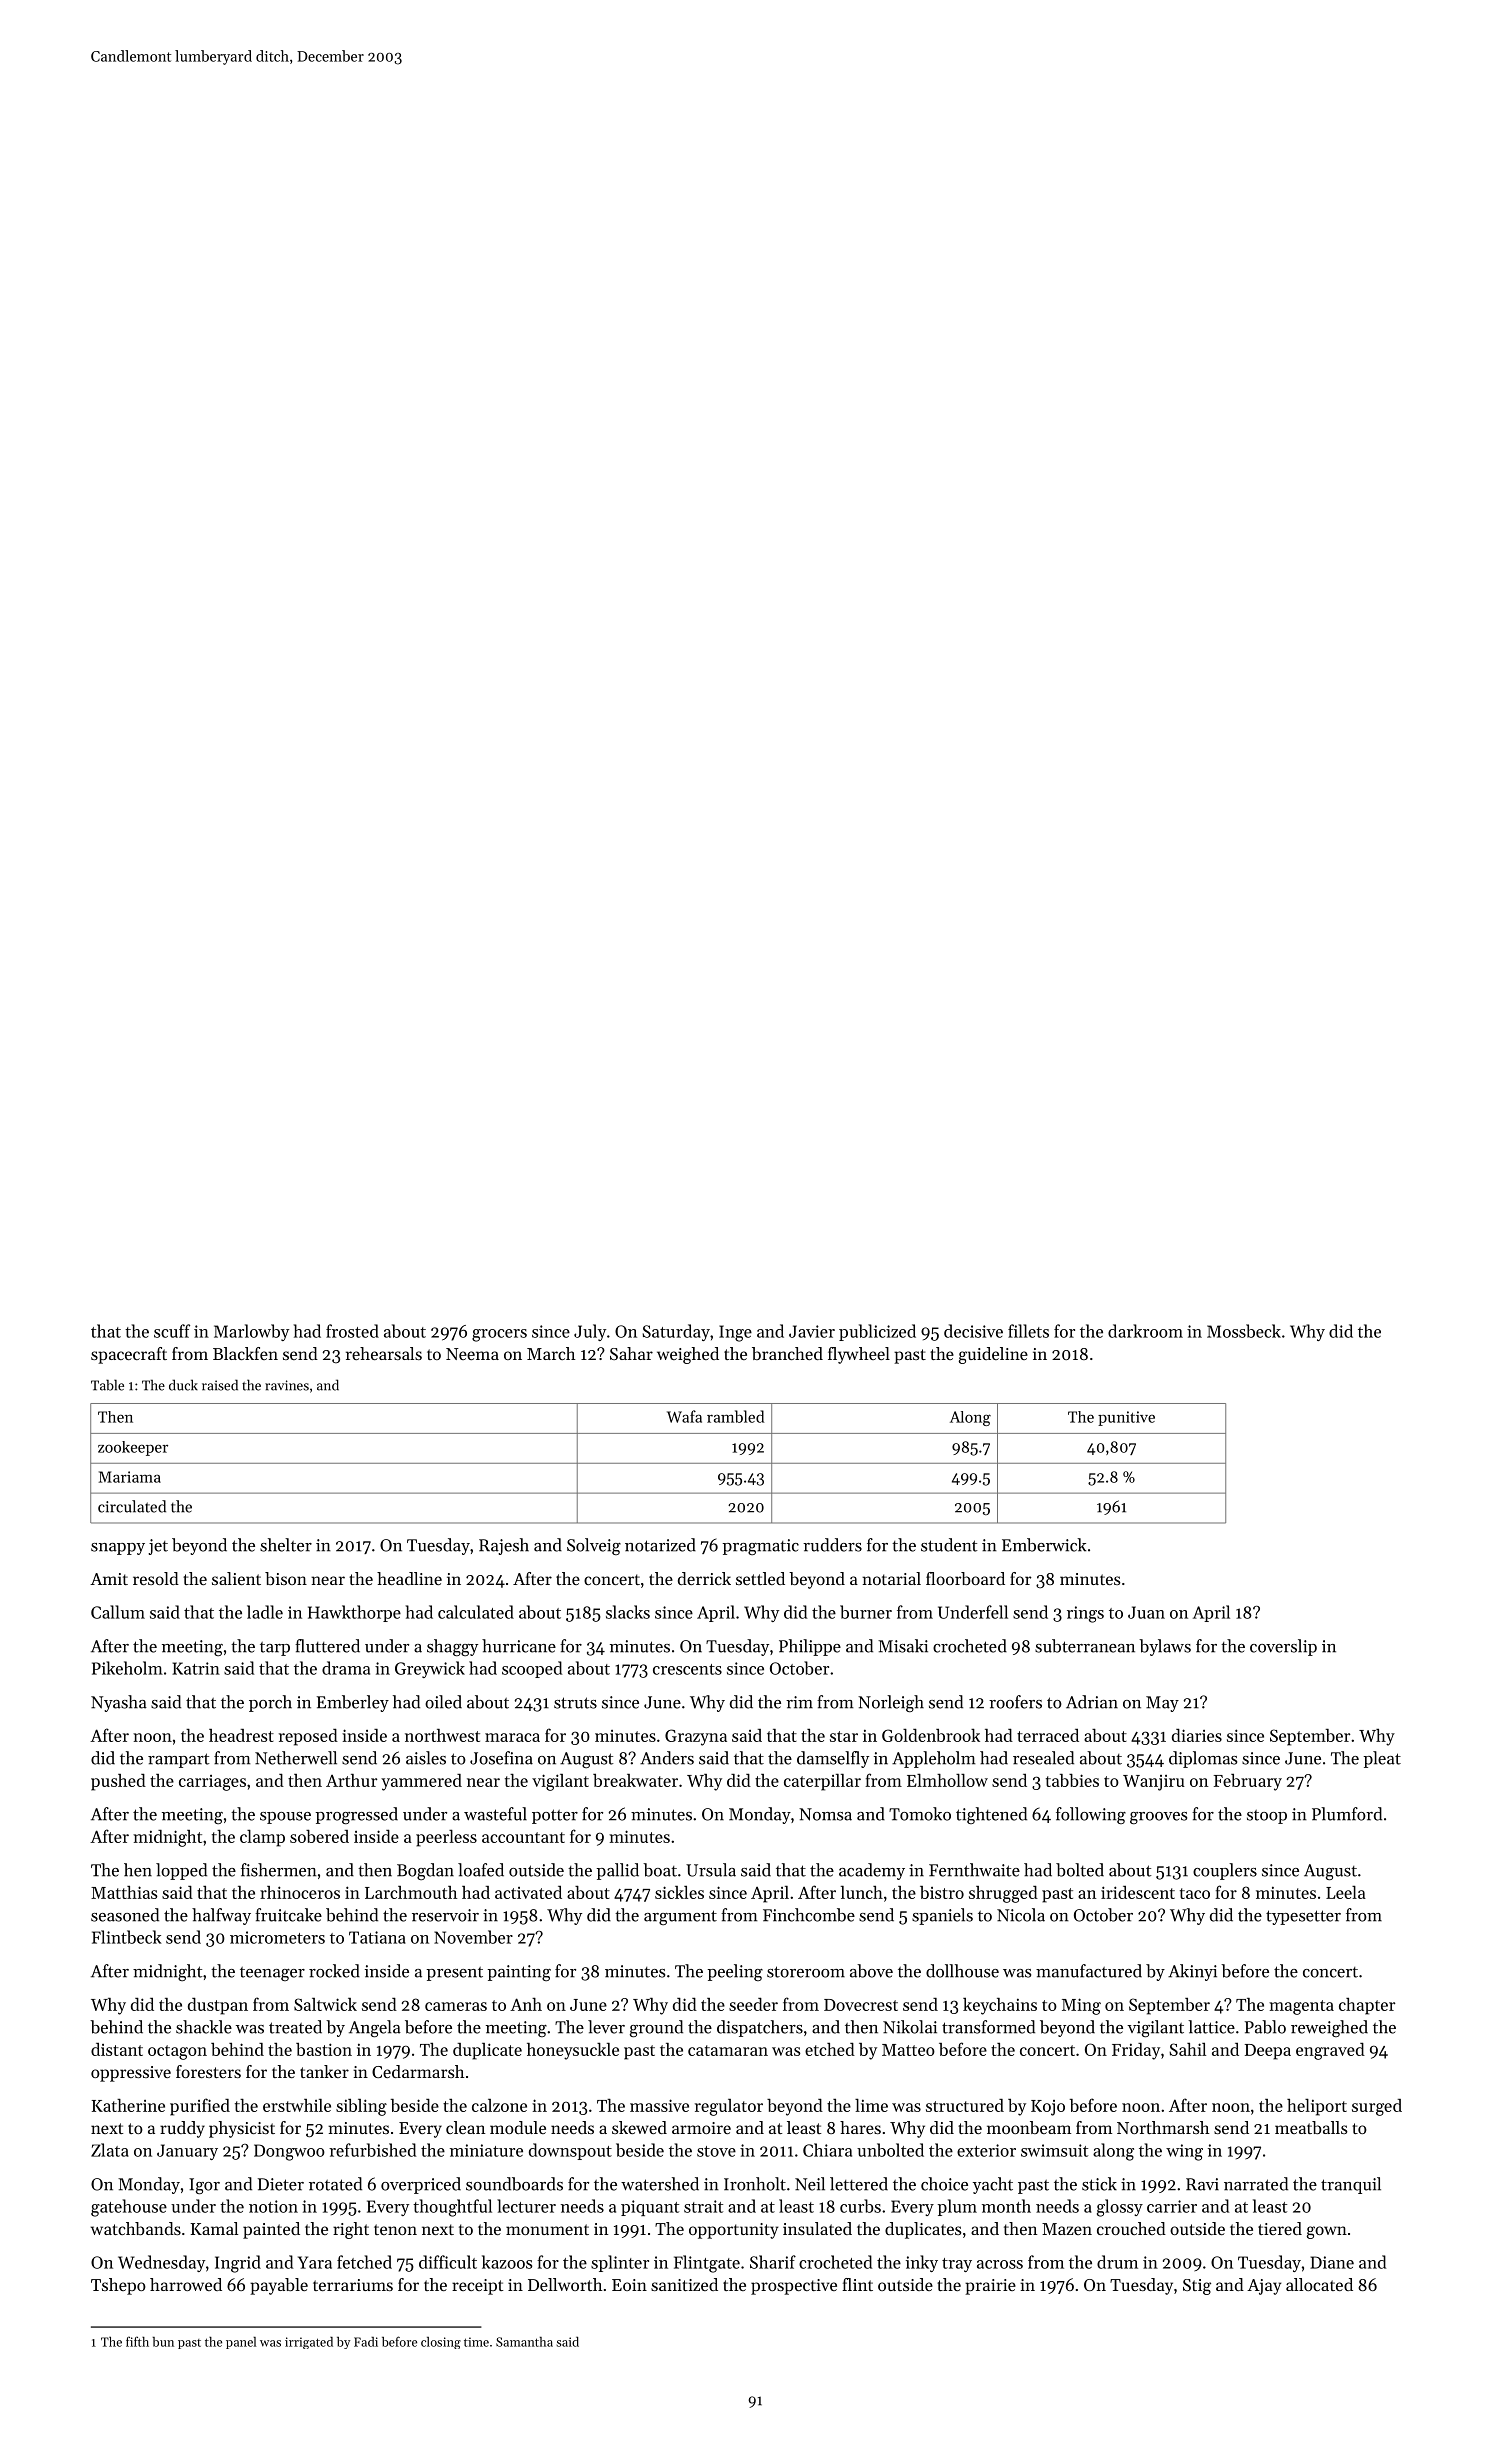 The height and width of the screenshot is (2464, 1496). What do you see at coordinates (1136, 2051) in the screenshot?
I see `Friday` at bounding box center [1136, 2051].
